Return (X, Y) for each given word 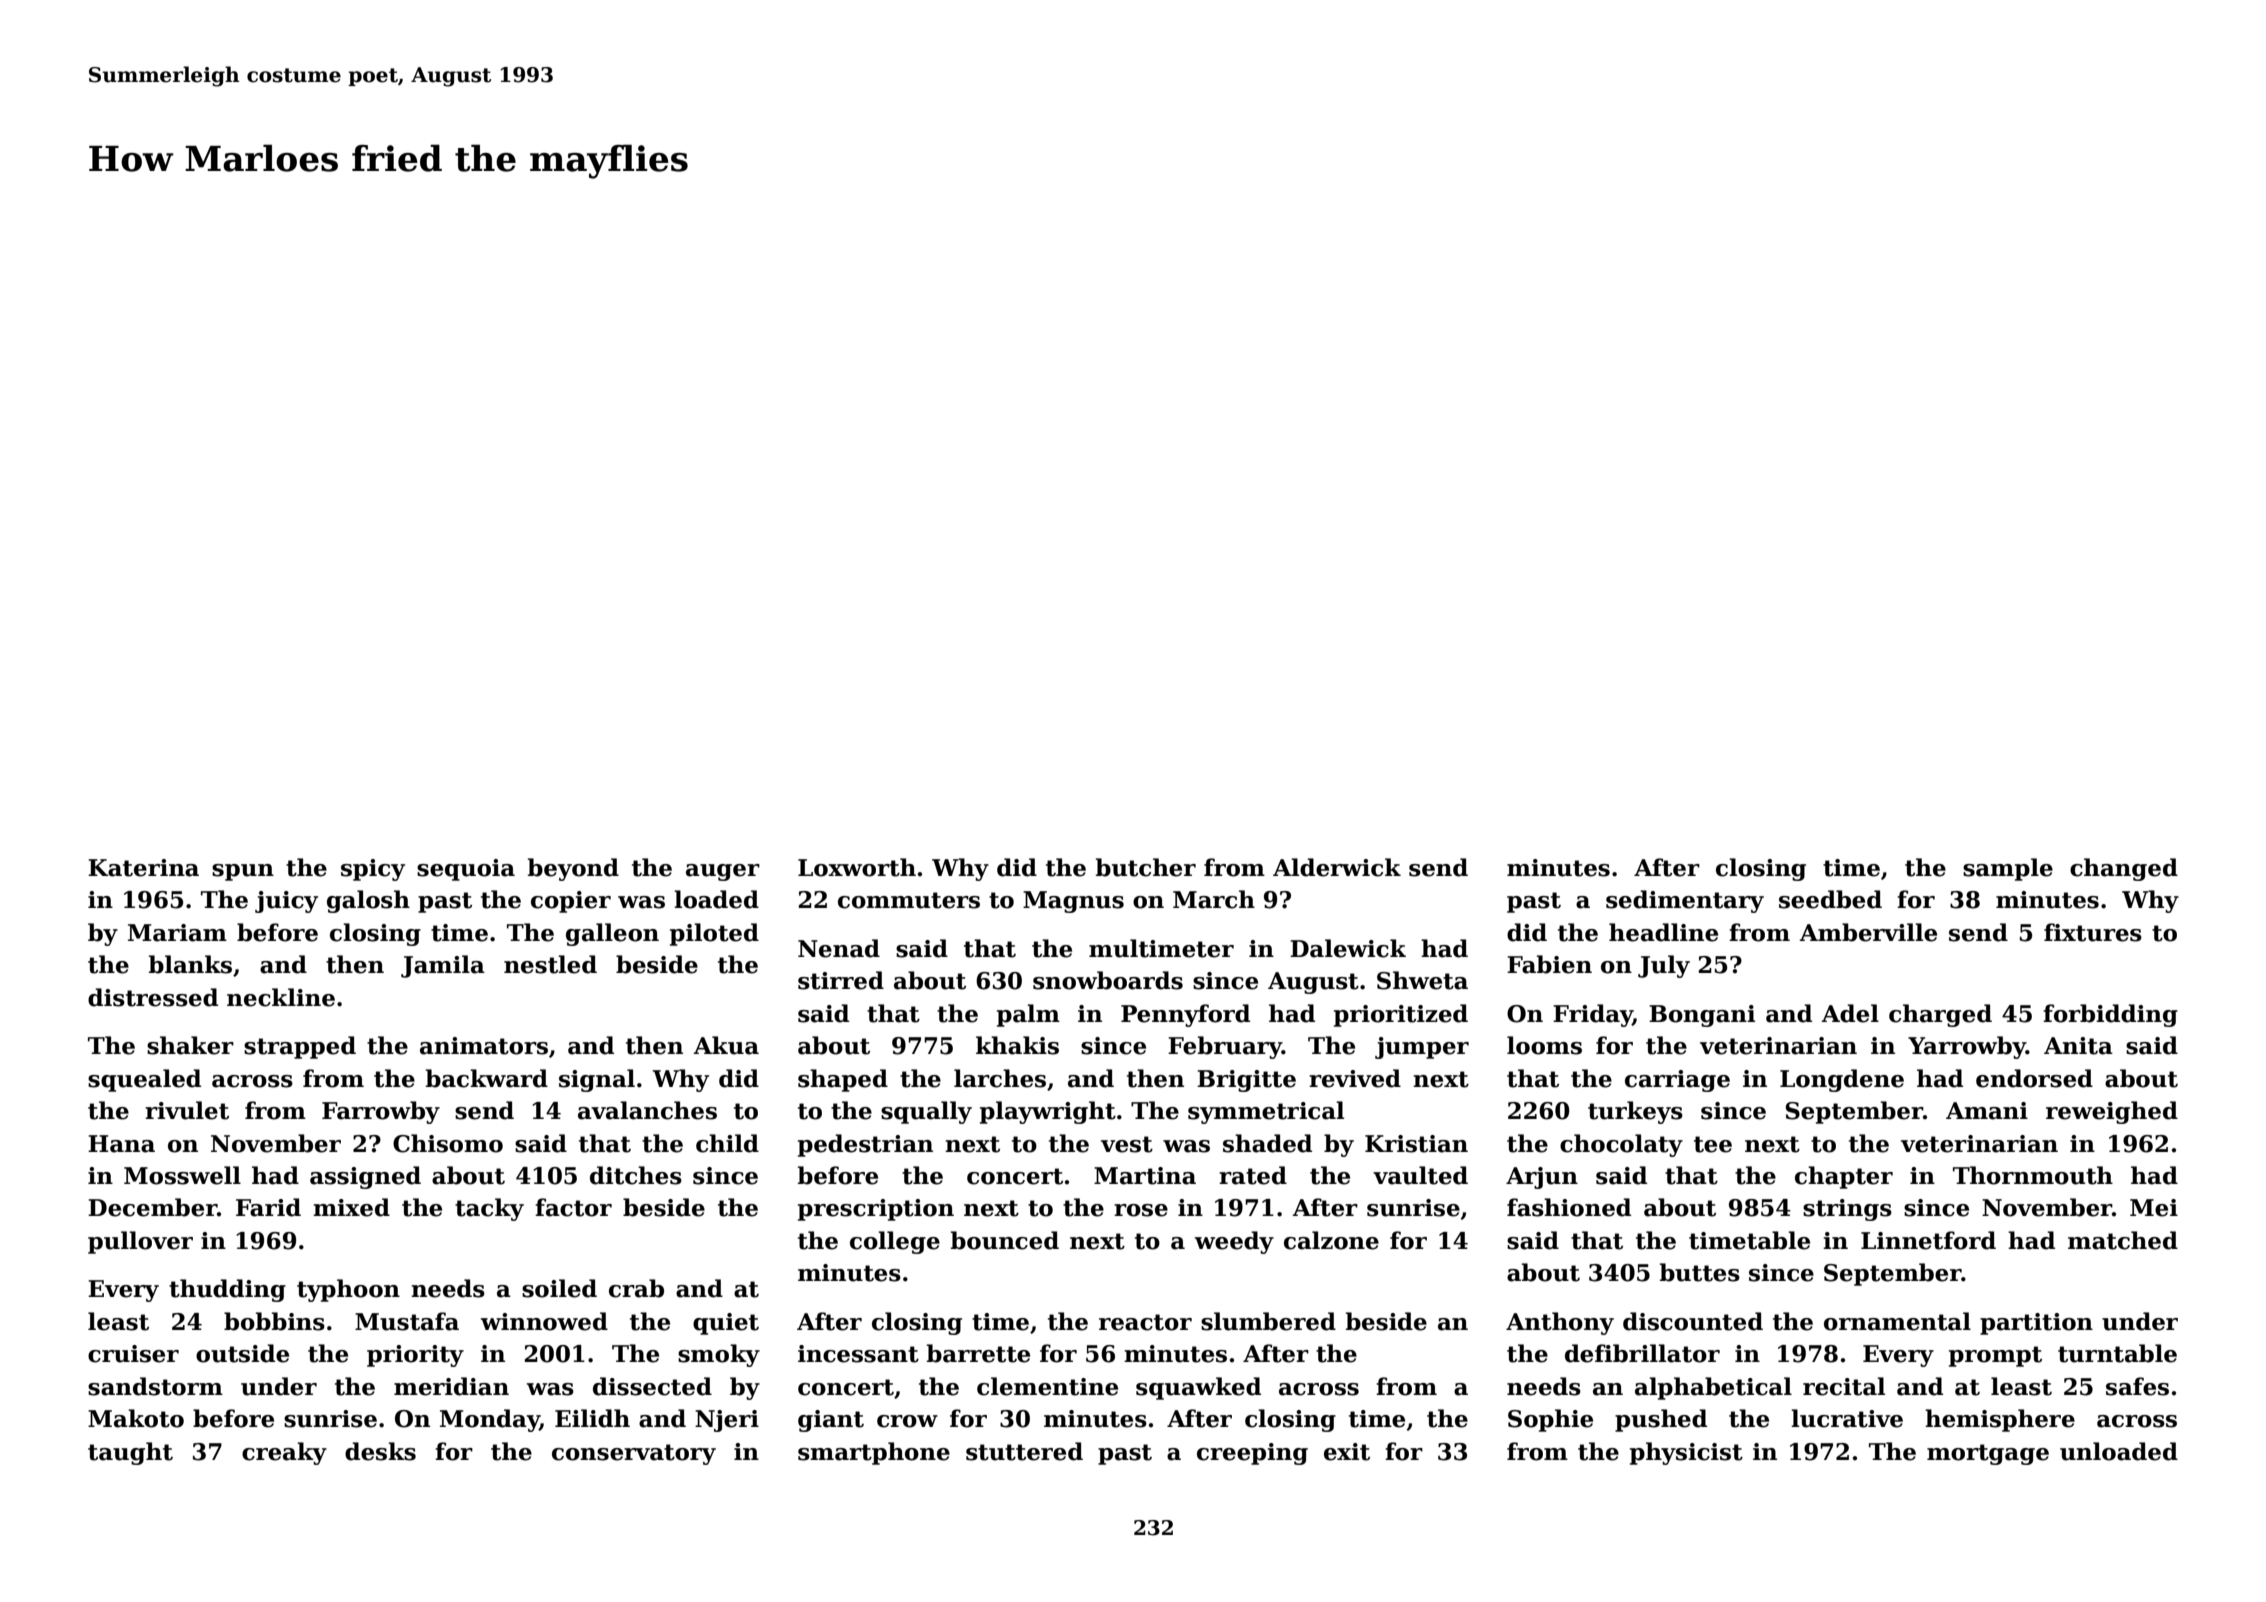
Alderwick (1337, 867)
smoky (719, 1355)
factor (573, 1207)
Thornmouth (2033, 1175)
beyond (573, 869)
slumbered (1268, 1321)
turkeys (1635, 1112)
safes (2137, 1386)
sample (2008, 869)
